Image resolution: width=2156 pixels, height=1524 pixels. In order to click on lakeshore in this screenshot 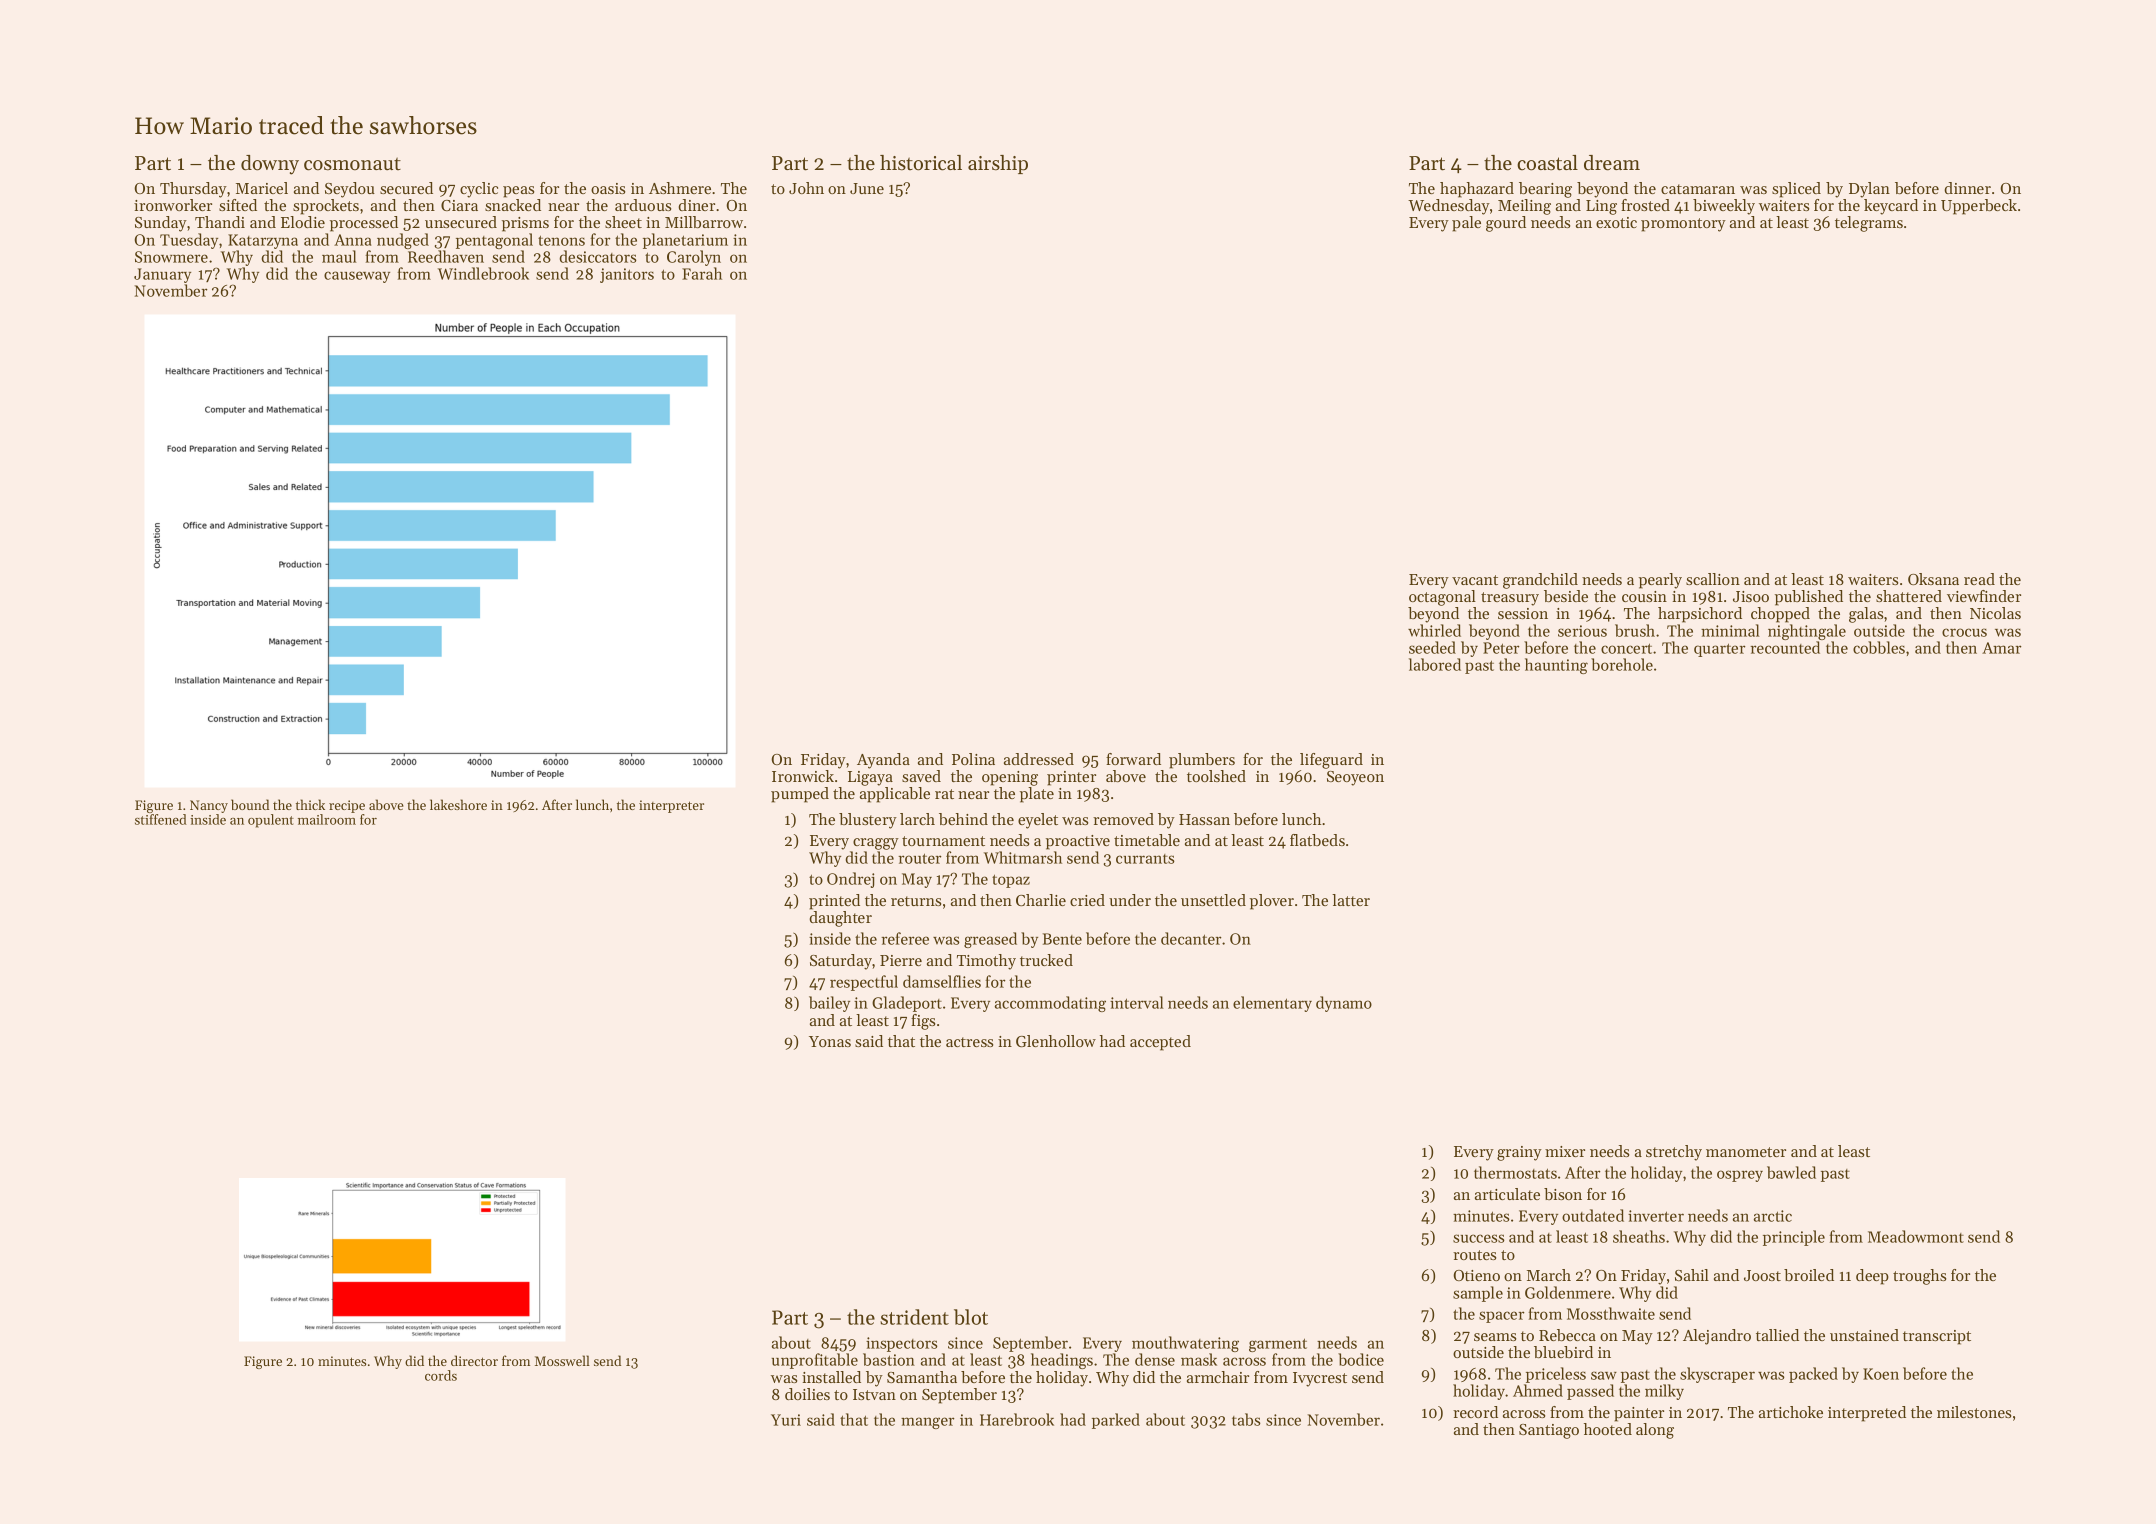, I will do `click(458, 804)`.
